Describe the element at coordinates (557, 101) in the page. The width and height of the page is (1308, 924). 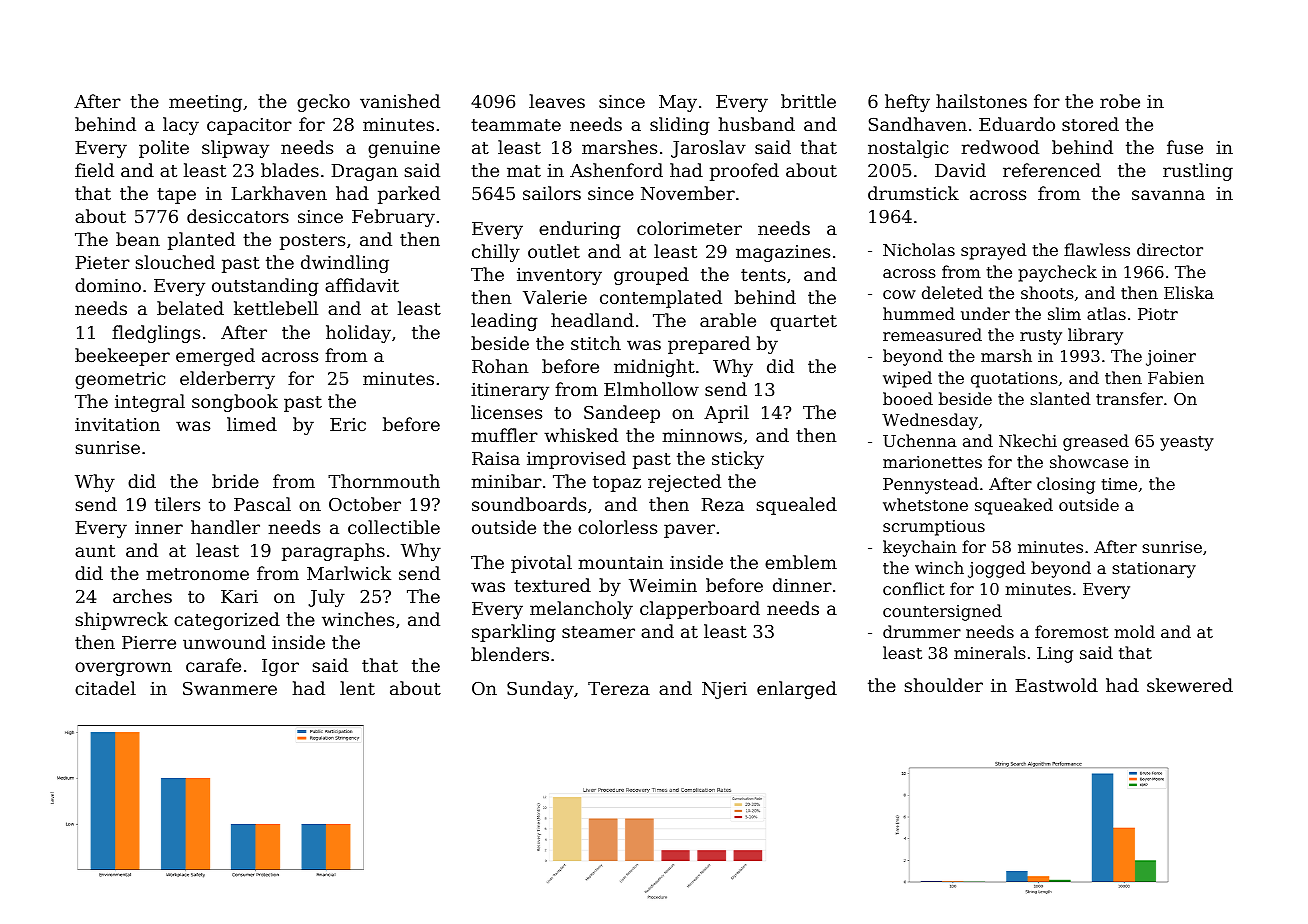
I see `leaves` at that location.
